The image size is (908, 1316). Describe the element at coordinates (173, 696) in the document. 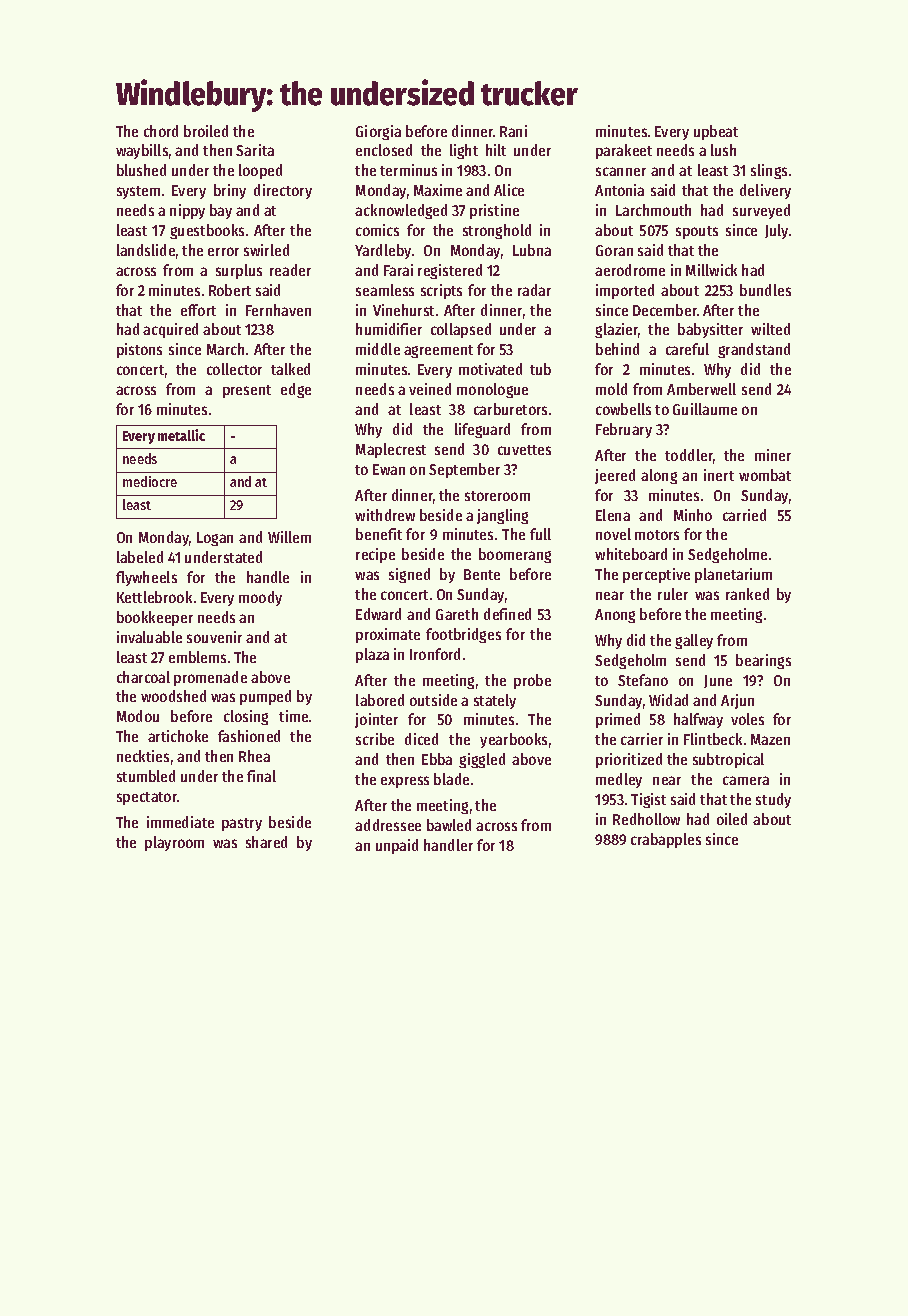

I see `woodshed` at that location.
